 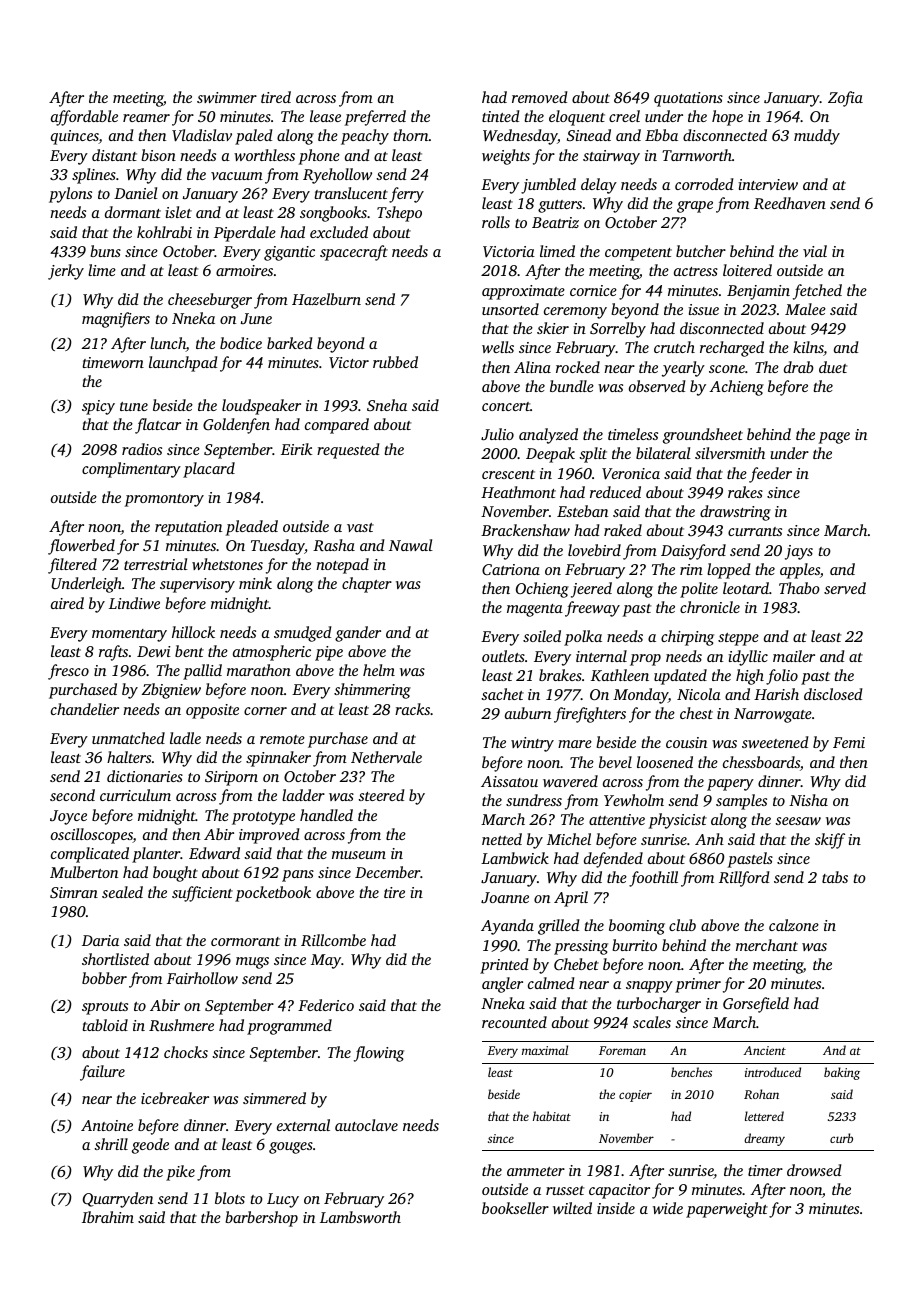 I want to click on Brackenshaw, so click(x=525, y=530).
